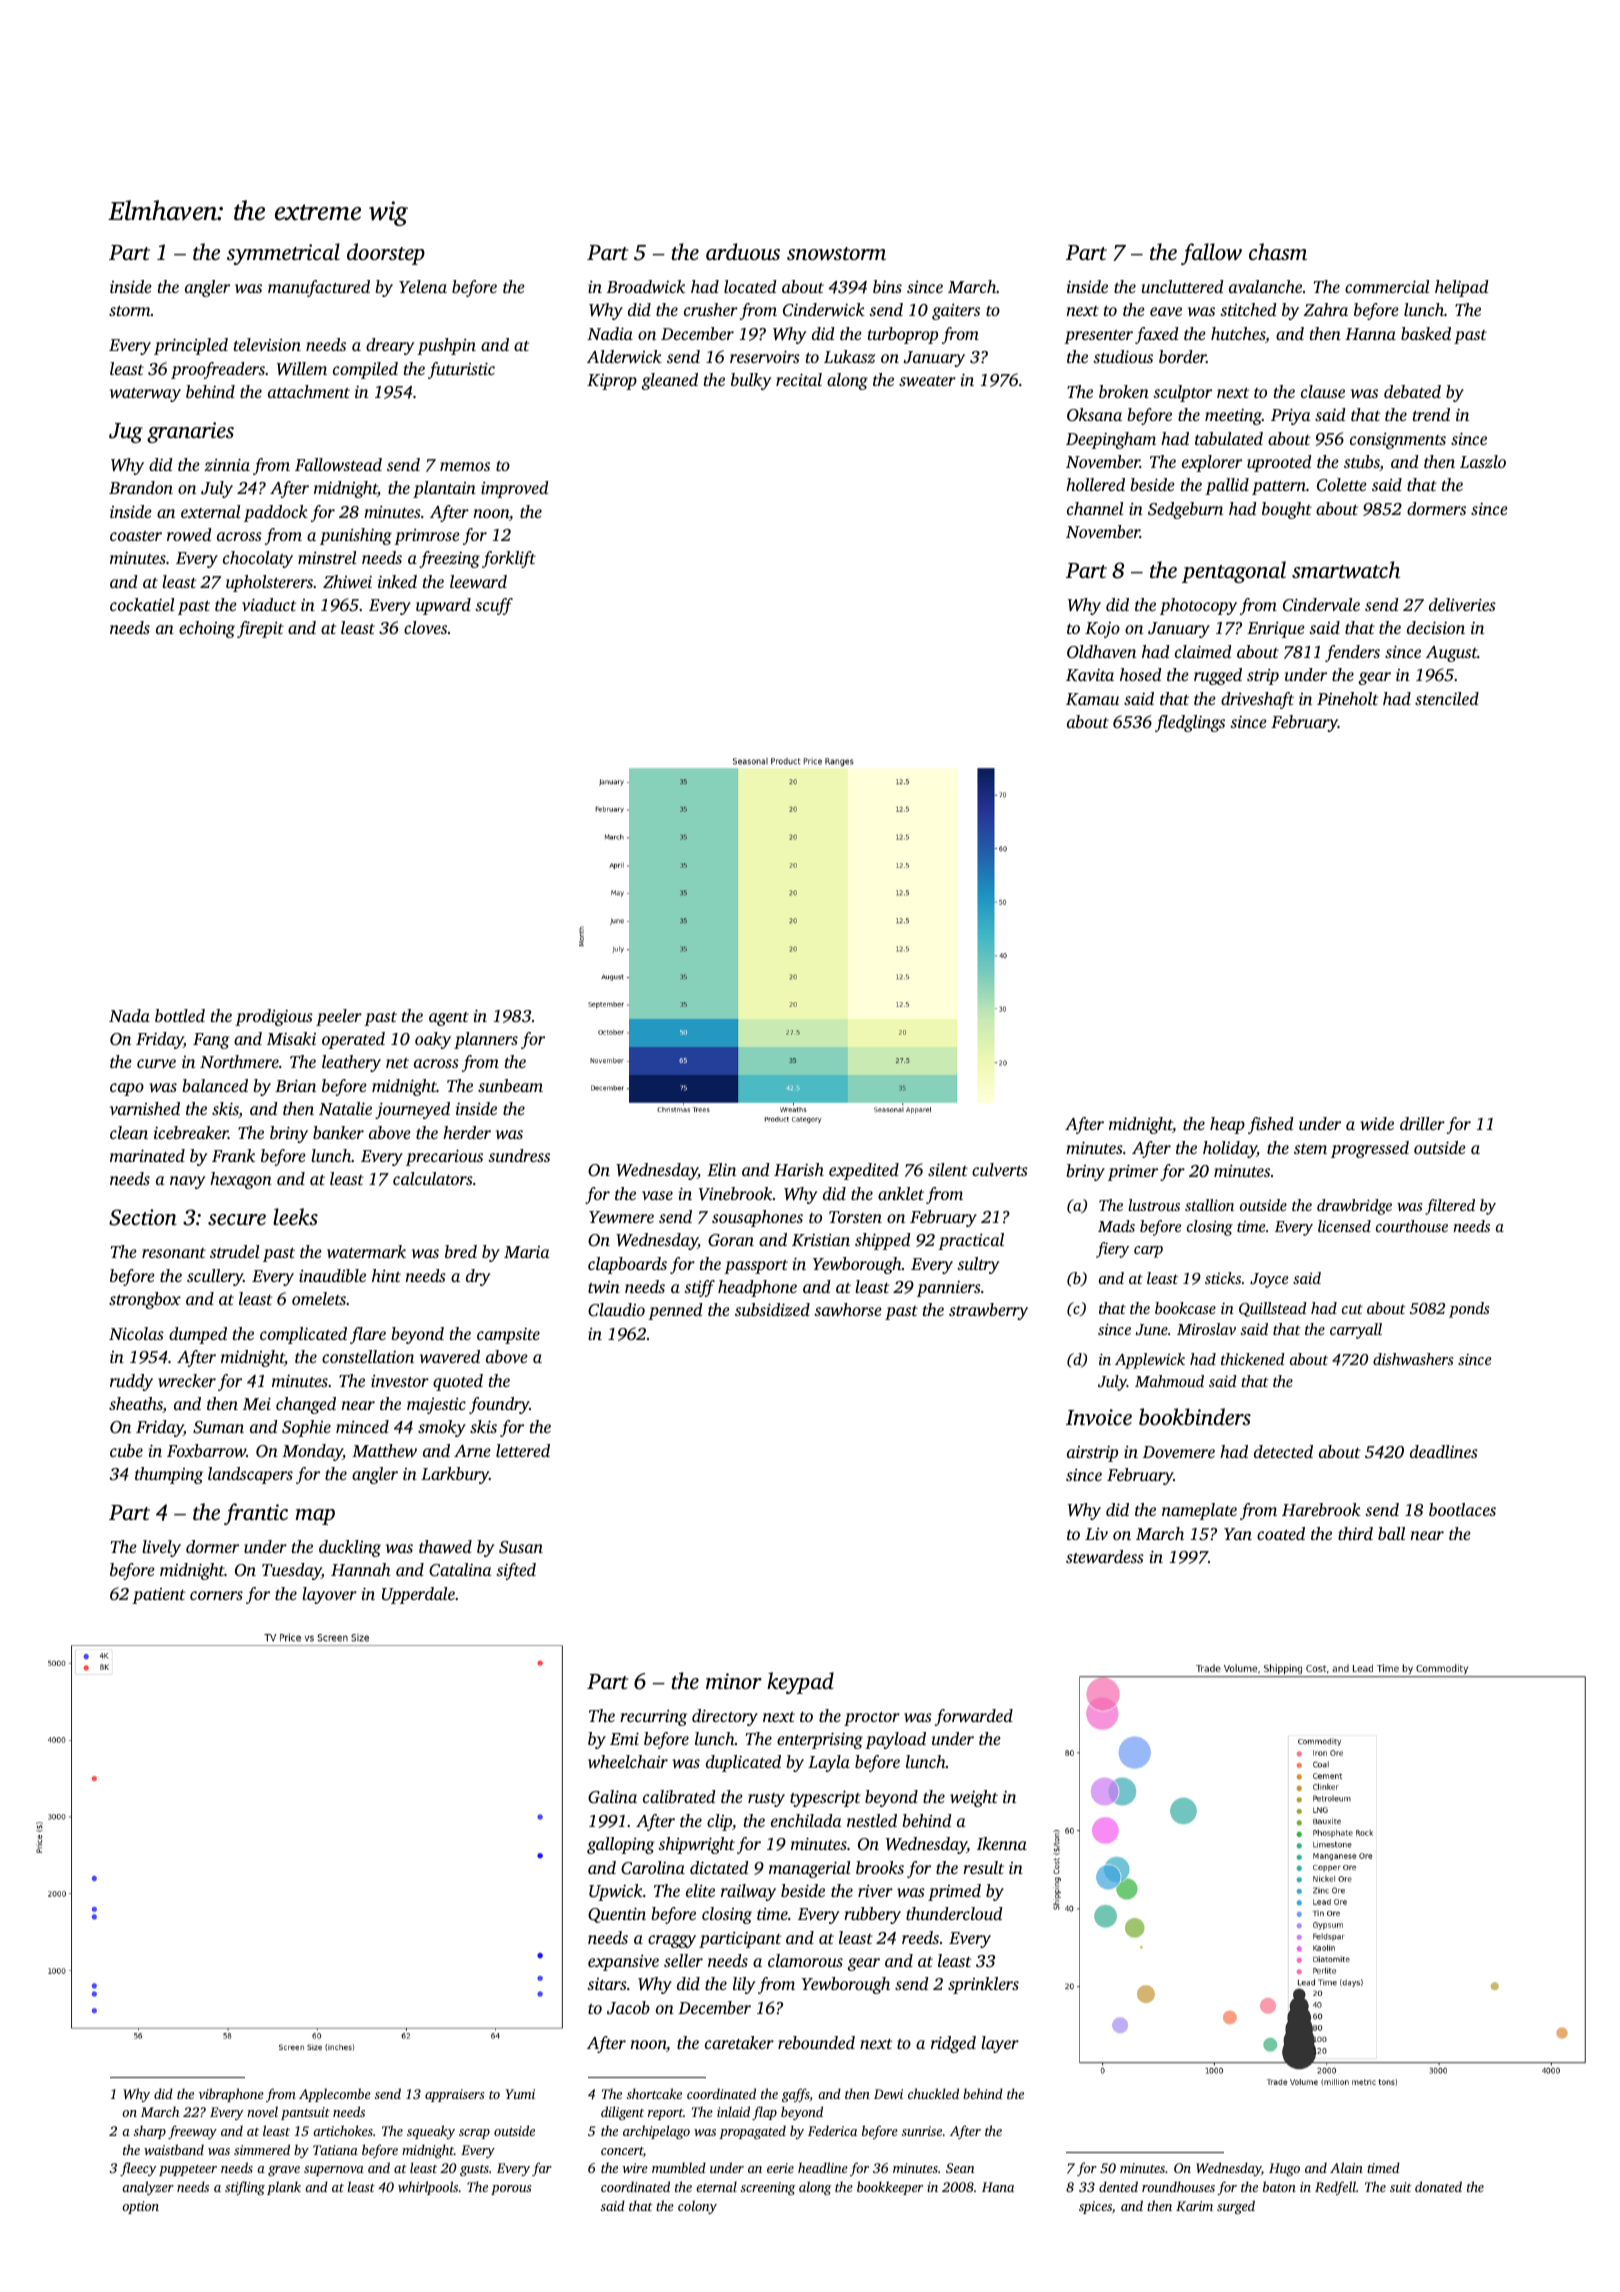  Describe the element at coordinates (1002, 1843) in the document. I see `Ikenna` at that location.
